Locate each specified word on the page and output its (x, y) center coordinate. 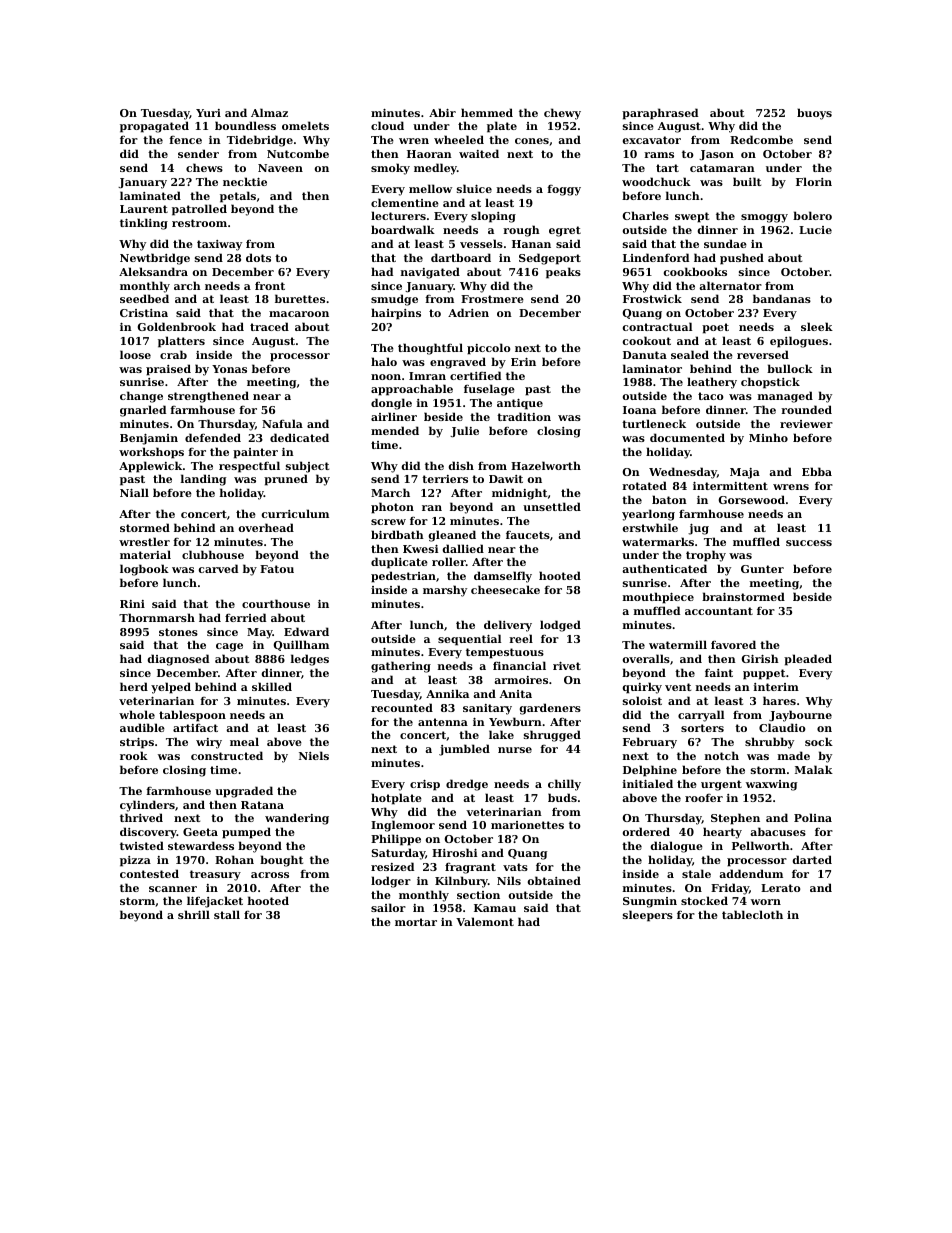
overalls (646, 658)
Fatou (277, 569)
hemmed (487, 112)
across (270, 875)
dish (461, 465)
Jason (716, 155)
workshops (151, 453)
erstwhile (650, 527)
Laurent (144, 209)
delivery (508, 626)
